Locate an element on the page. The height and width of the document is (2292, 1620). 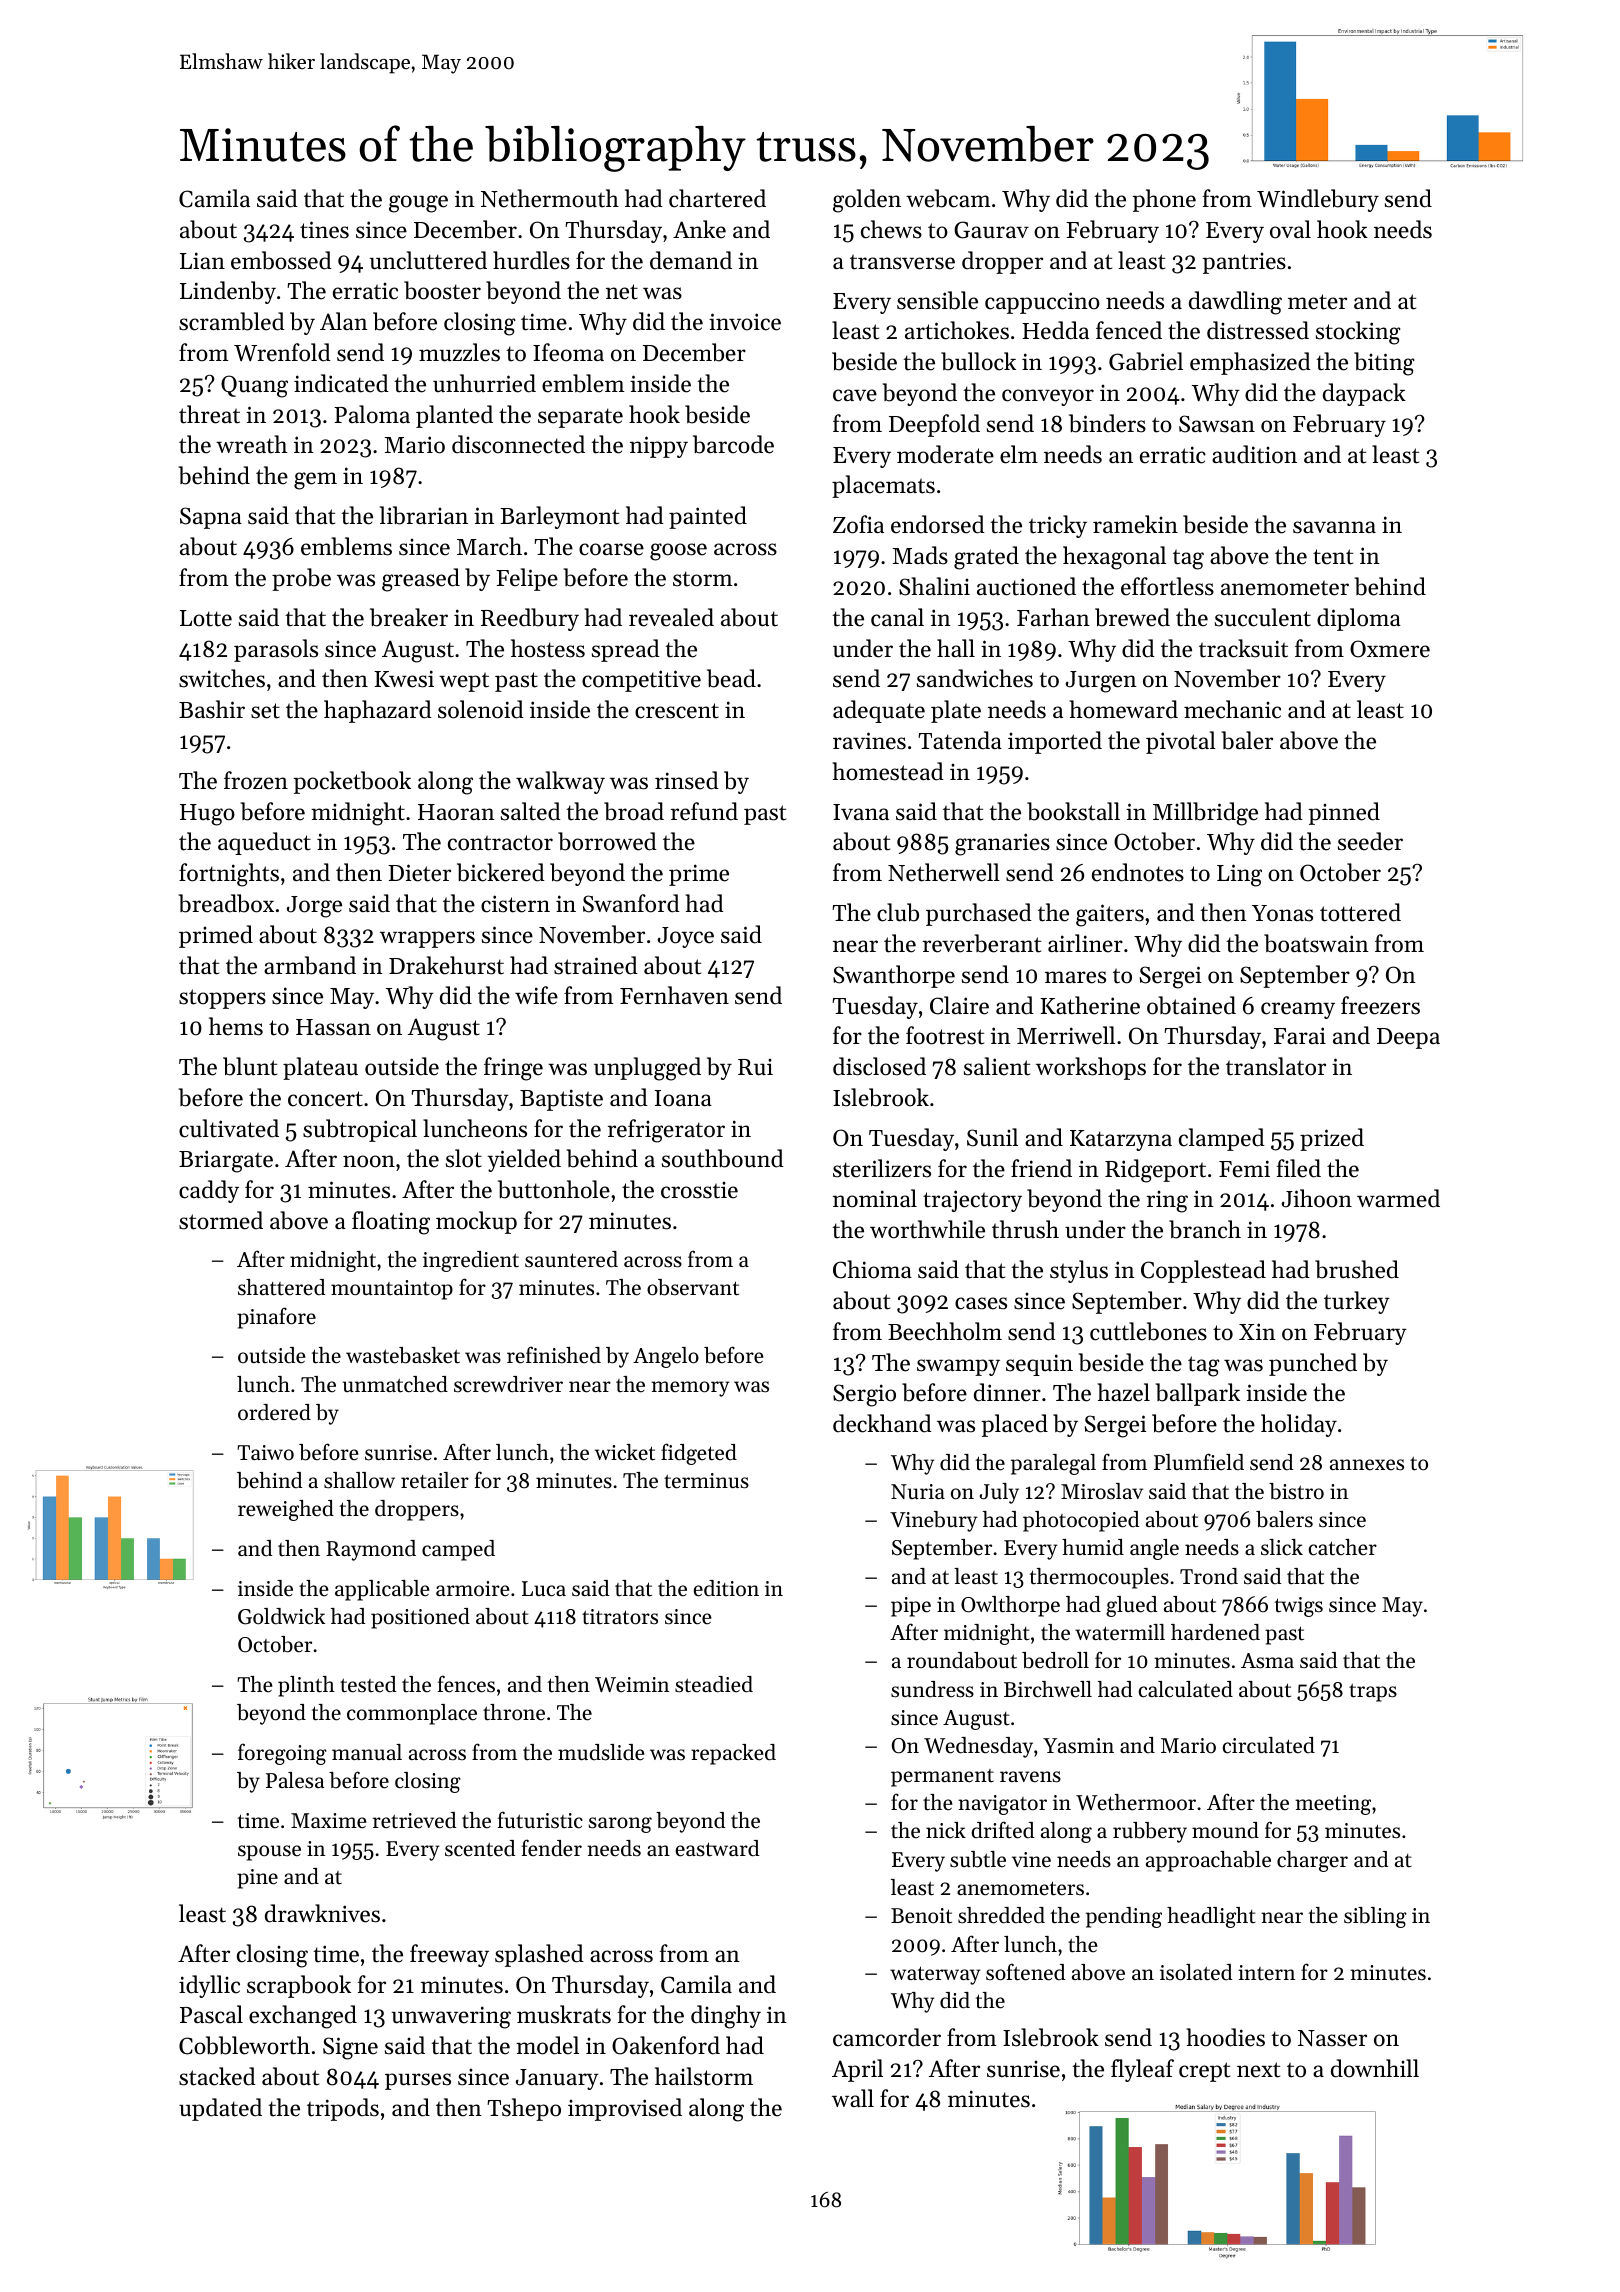
bullock is located at coordinates (978, 361).
